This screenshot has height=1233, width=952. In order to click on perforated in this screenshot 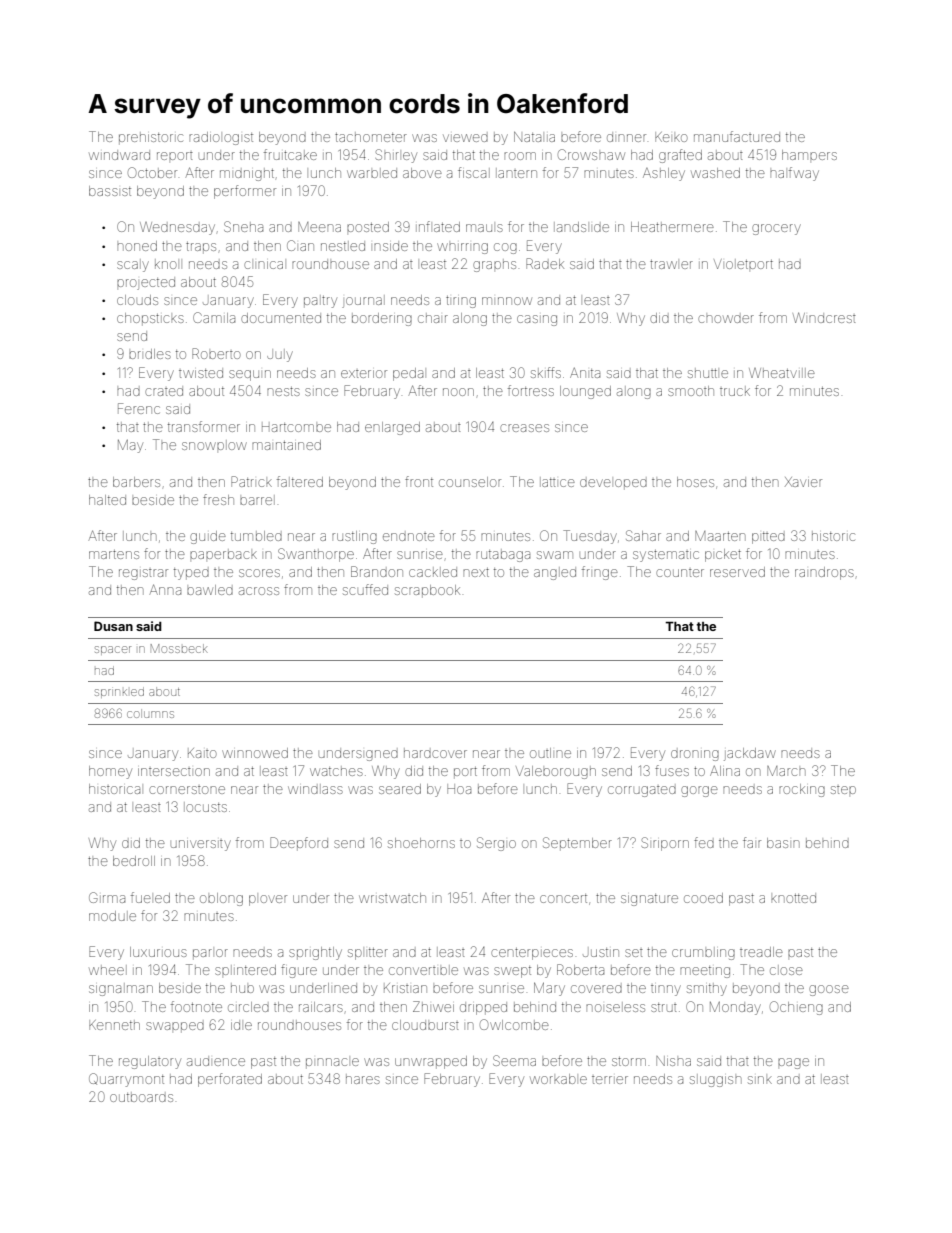, I will do `click(230, 1080)`.
